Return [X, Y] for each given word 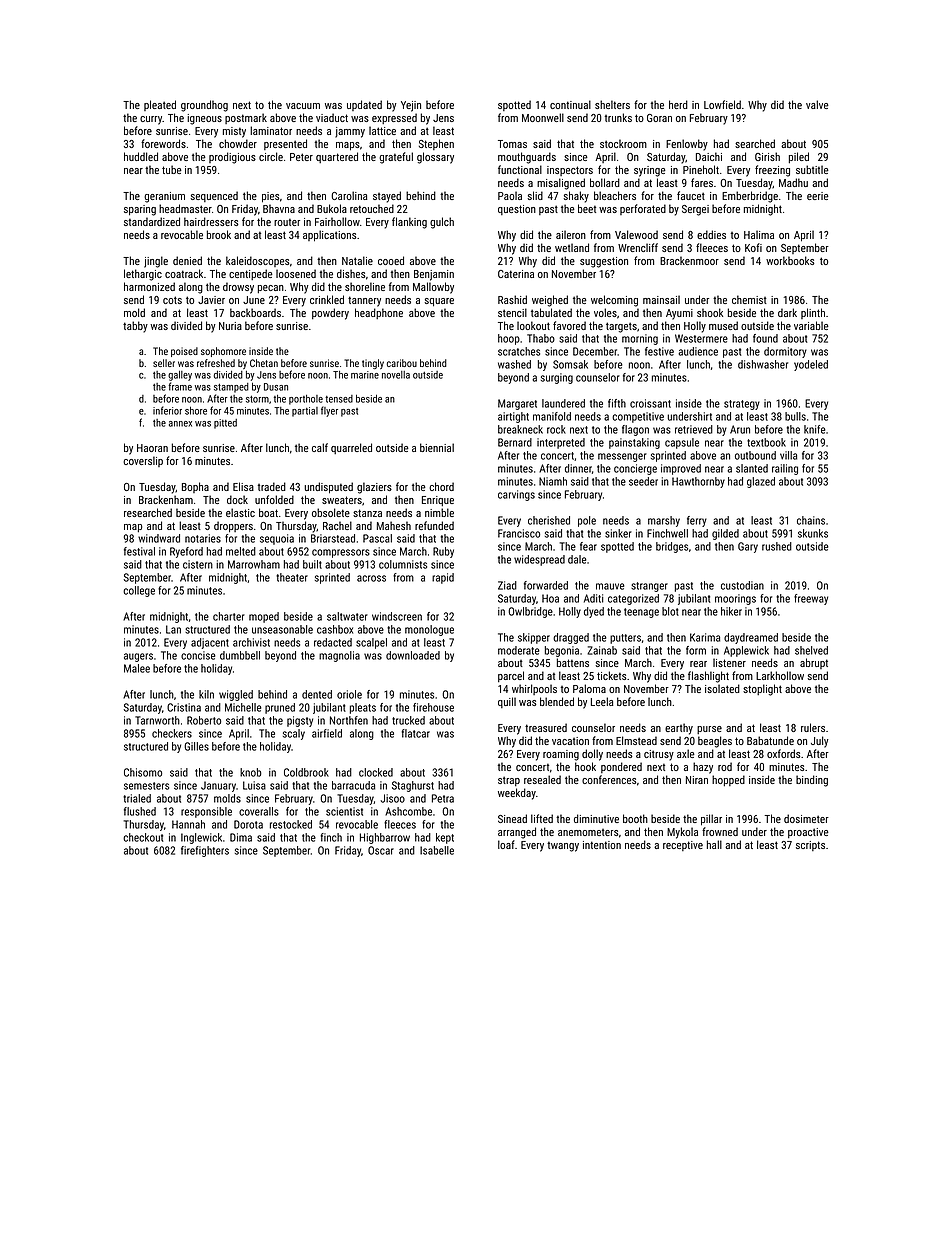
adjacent [210, 643]
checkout [143, 837]
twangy [563, 846]
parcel [511, 676]
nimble [439, 512]
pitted [225, 424]
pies [270, 197]
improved [681, 469]
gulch [442, 223]
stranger [649, 587]
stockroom [623, 143]
